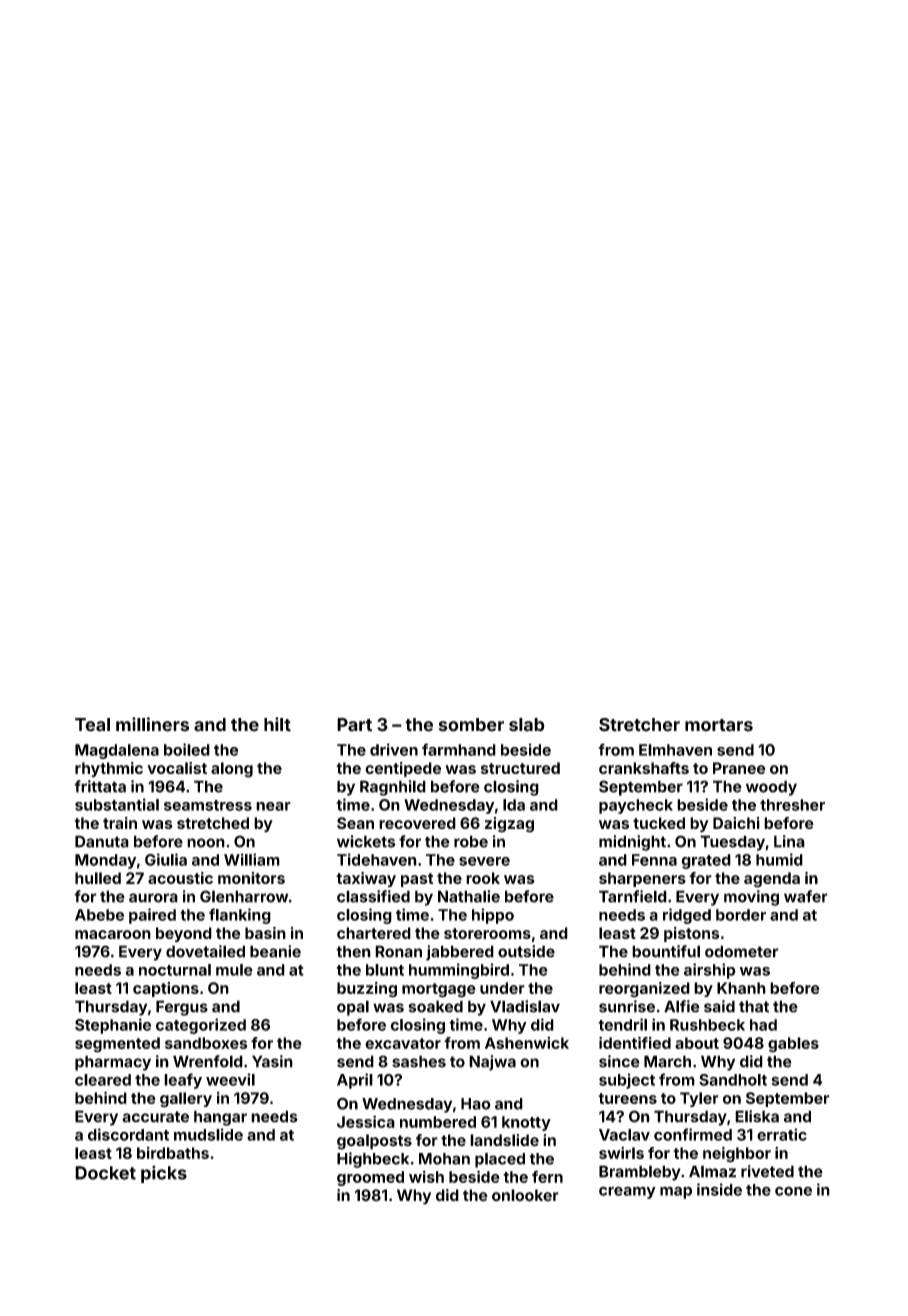 This screenshot has width=908, height=1316. What do you see at coordinates (164, 1174) in the screenshot?
I see `picks` at bounding box center [164, 1174].
